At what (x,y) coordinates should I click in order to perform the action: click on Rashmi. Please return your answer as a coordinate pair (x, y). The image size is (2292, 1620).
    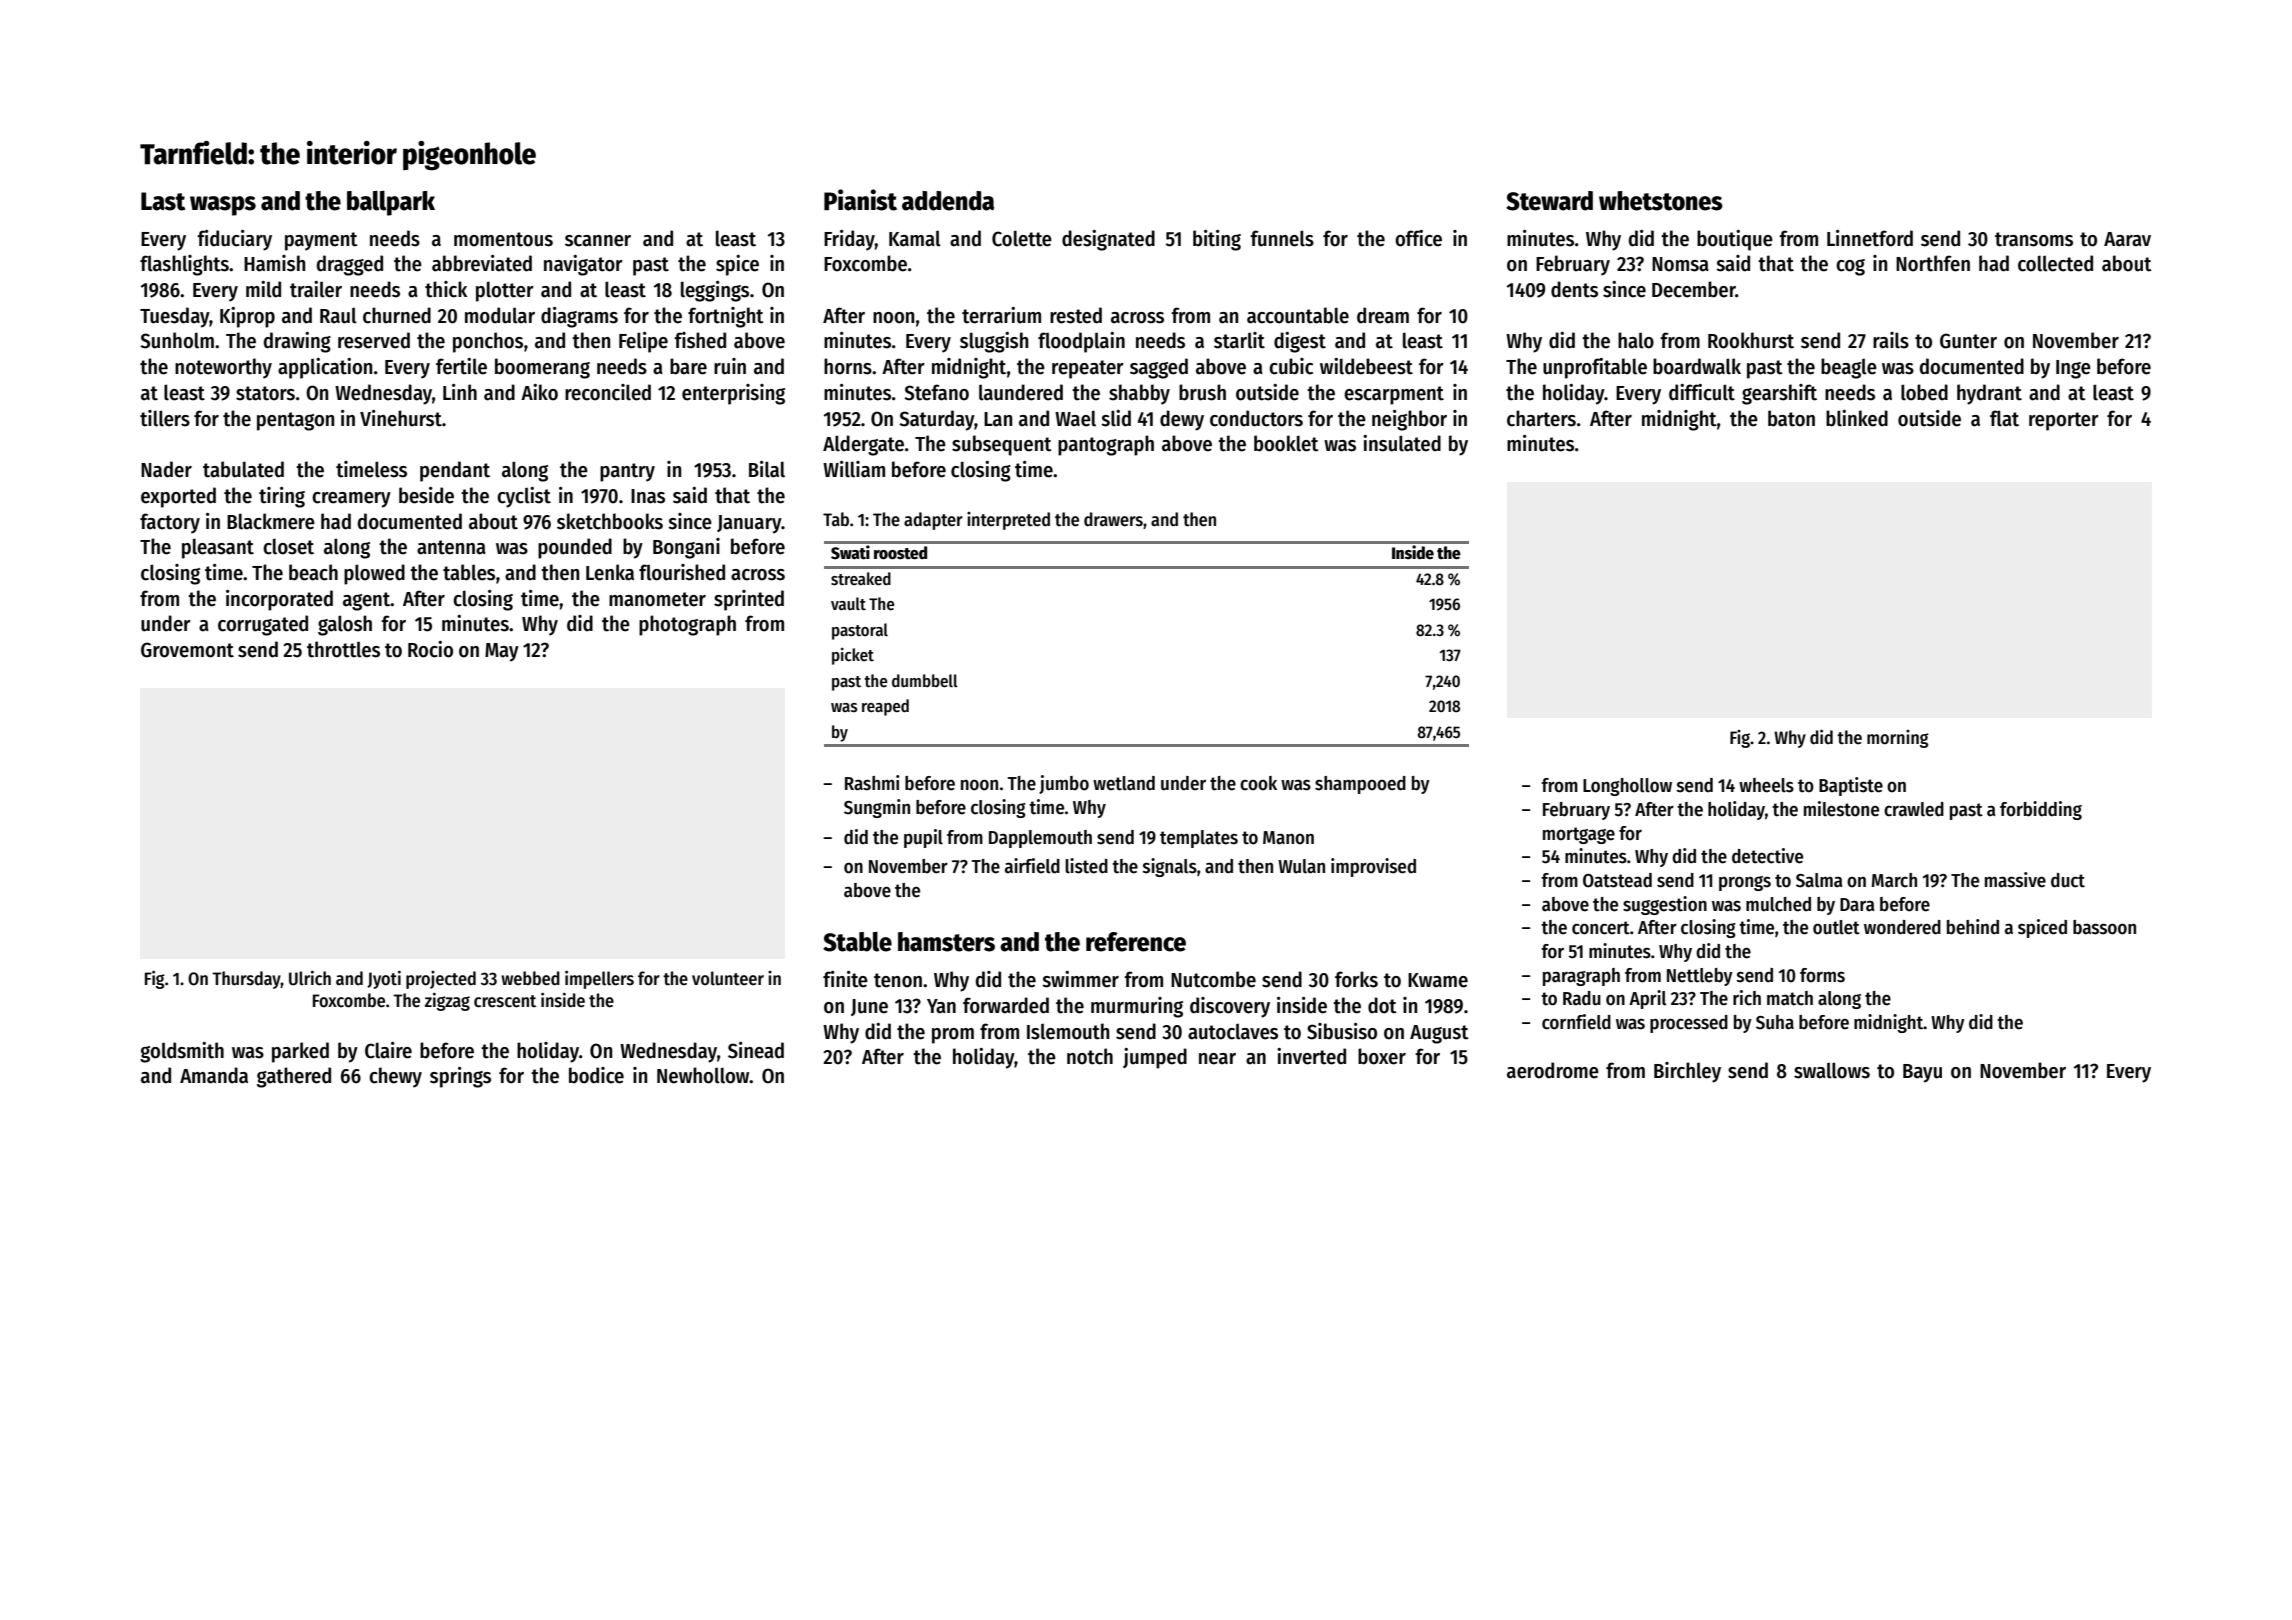
    Looking at the image, I should click on (872, 783).
